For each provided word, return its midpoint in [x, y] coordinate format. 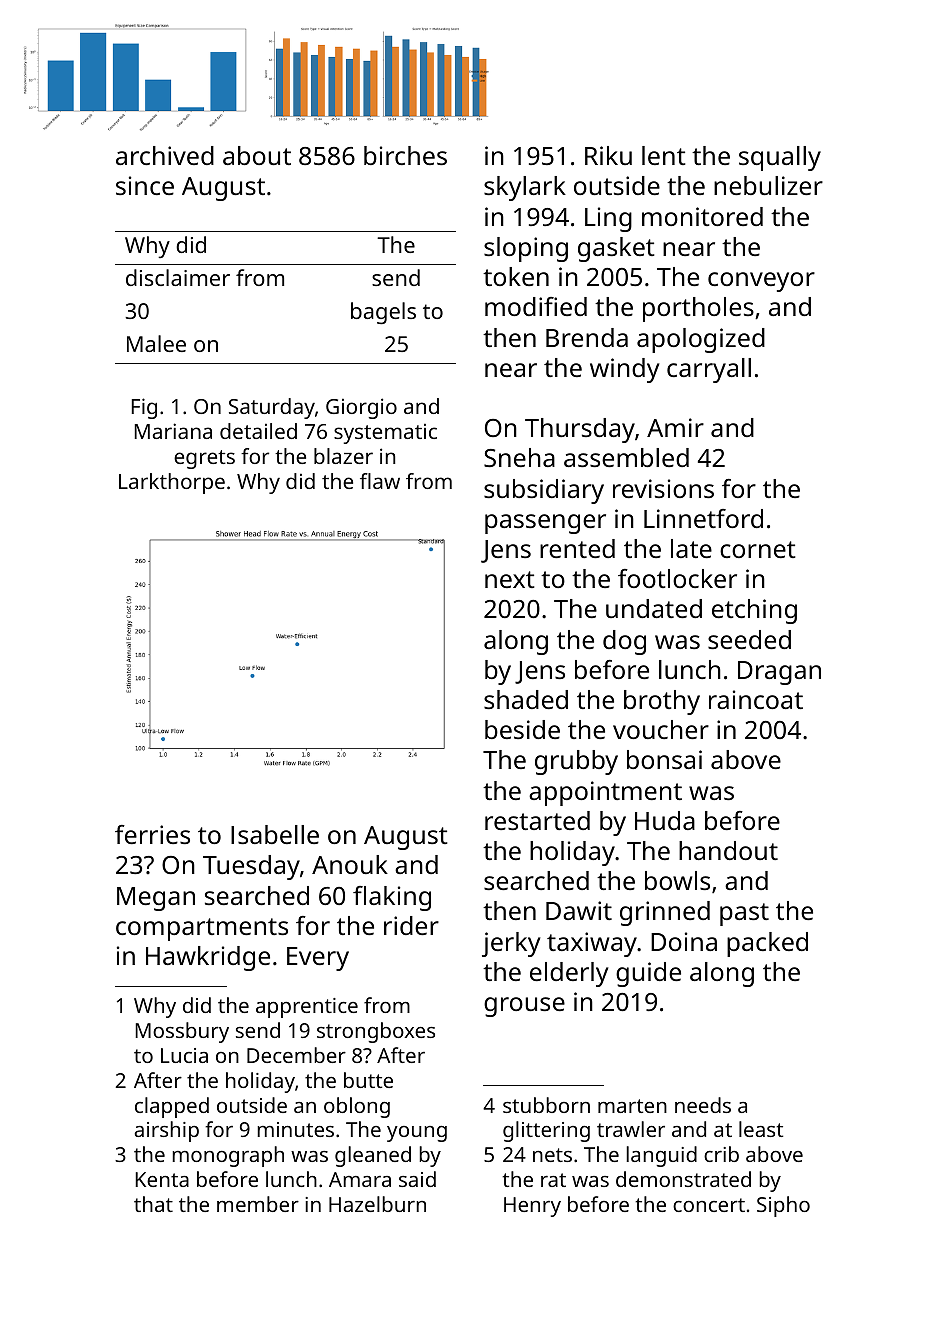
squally [780, 158]
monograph [228, 1156]
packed [767, 944]
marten [632, 1106]
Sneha [519, 457]
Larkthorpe [172, 483]
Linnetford [703, 518]
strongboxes [376, 1032]
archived [165, 155]
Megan [156, 899]
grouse [524, 1007]
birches [405, 155]
